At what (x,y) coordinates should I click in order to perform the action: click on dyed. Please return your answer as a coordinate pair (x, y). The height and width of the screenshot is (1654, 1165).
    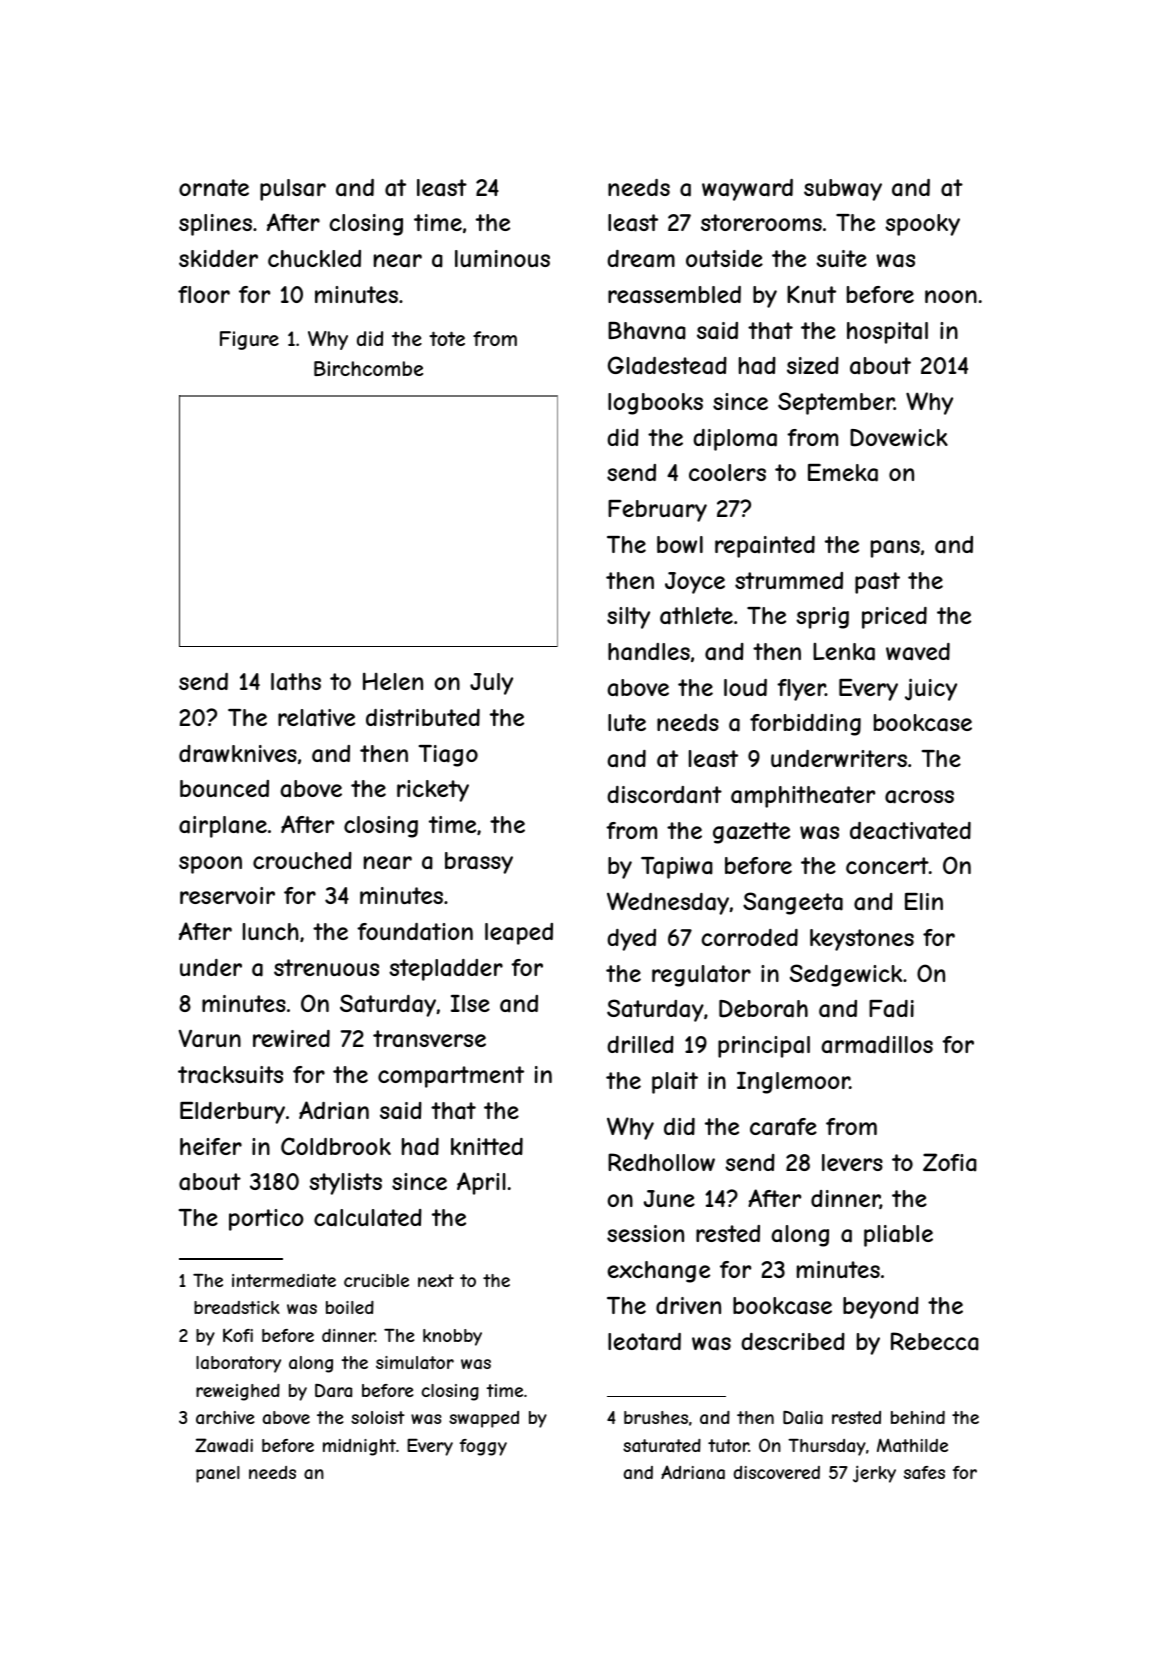
    Looking at the image, I should click on (631, 940).
